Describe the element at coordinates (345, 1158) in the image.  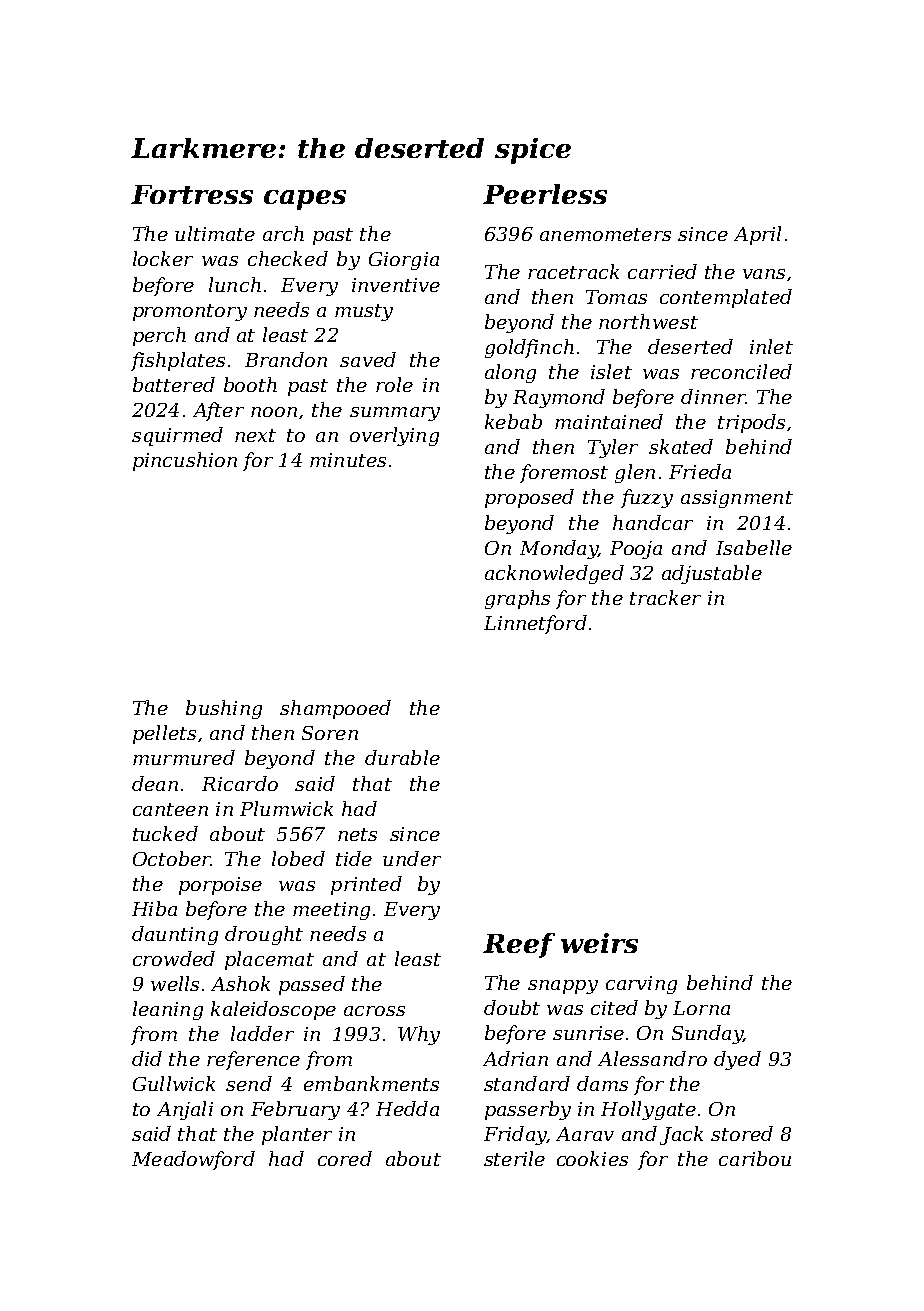
I see `cored` at that location.
